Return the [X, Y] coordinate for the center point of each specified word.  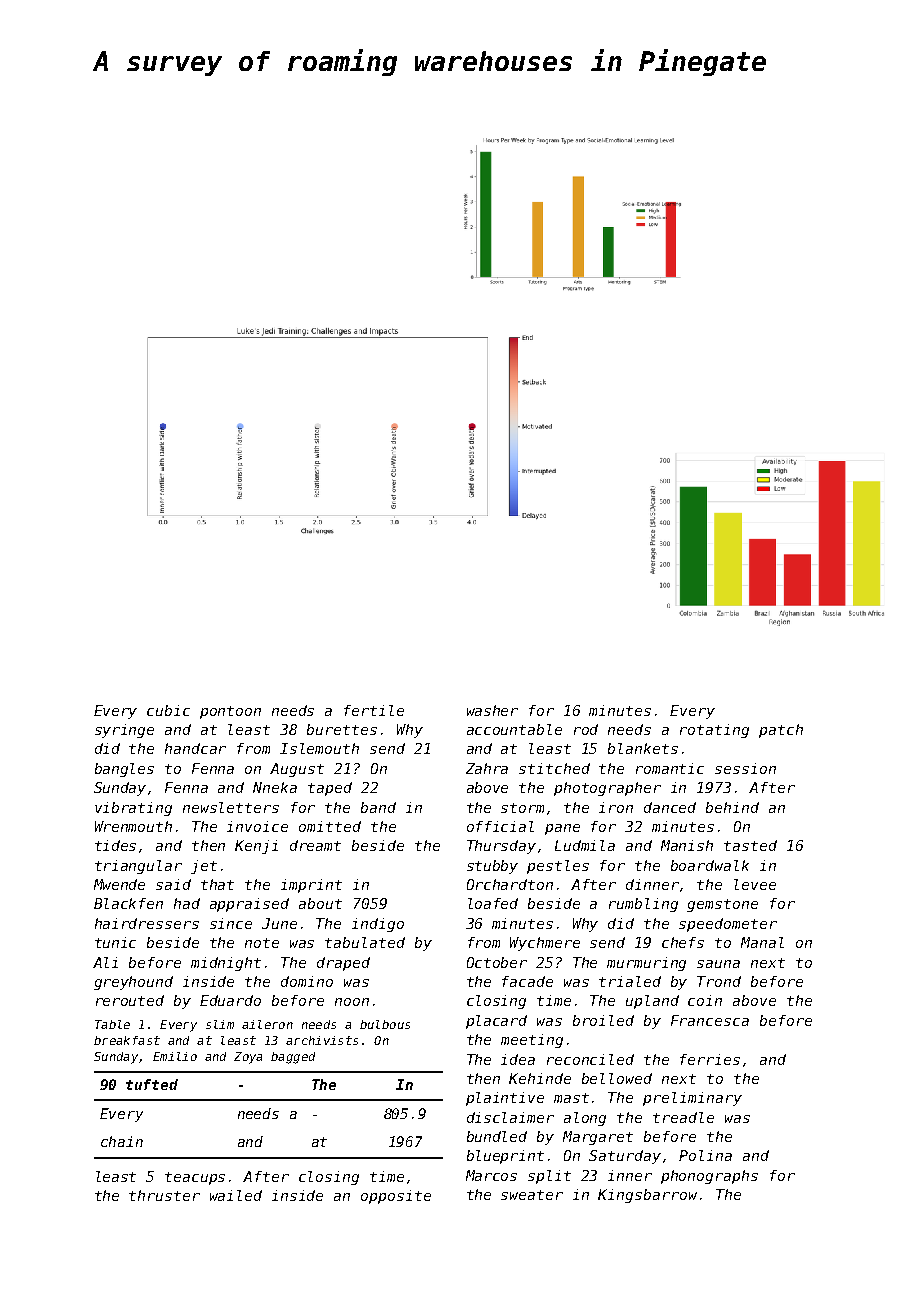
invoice [257, 826]
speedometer [728, 925]
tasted [750, 845]
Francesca [710, 1020]
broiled [603, 1020]
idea [518, 1059]
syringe [124, 731]
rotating [714, 731]
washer [492, 710]
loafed [493, 903]
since [231, 923]
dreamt [315, 845]
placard [496, 1022]
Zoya [248, 1058]
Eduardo [230, 1000]
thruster [164, 1195]
